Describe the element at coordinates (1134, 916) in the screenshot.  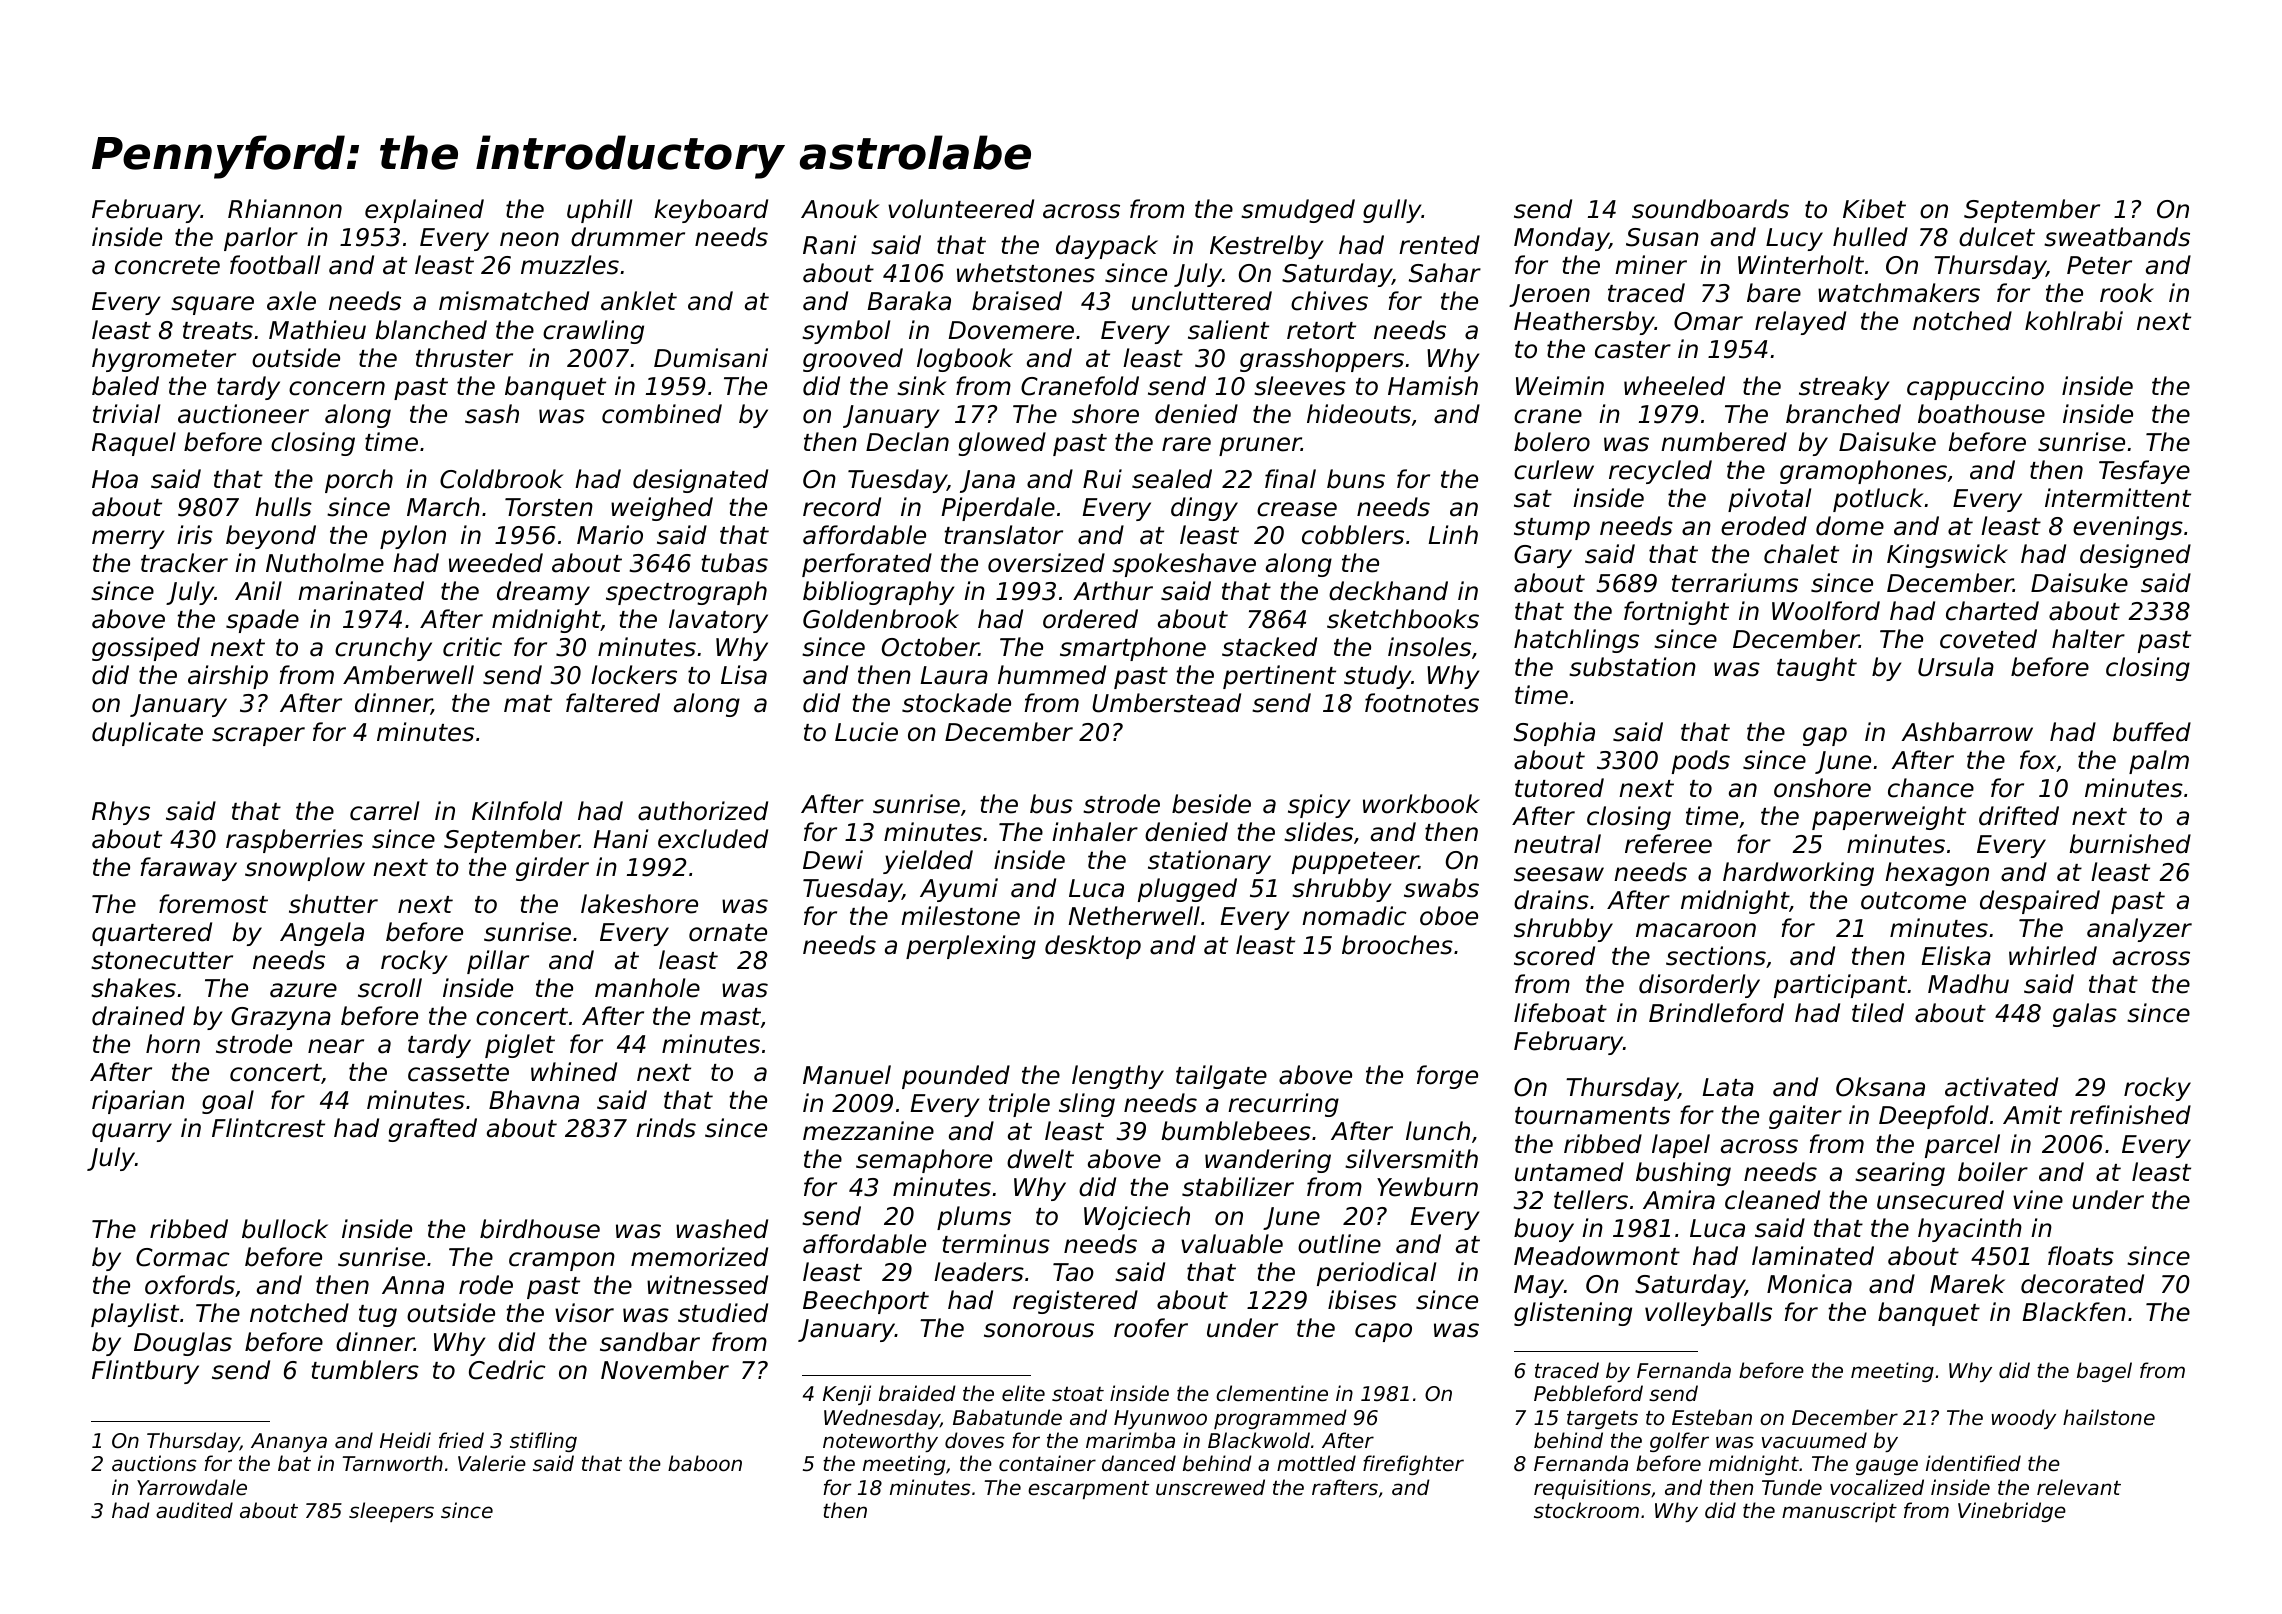
I see `Netherwell` at that location.
